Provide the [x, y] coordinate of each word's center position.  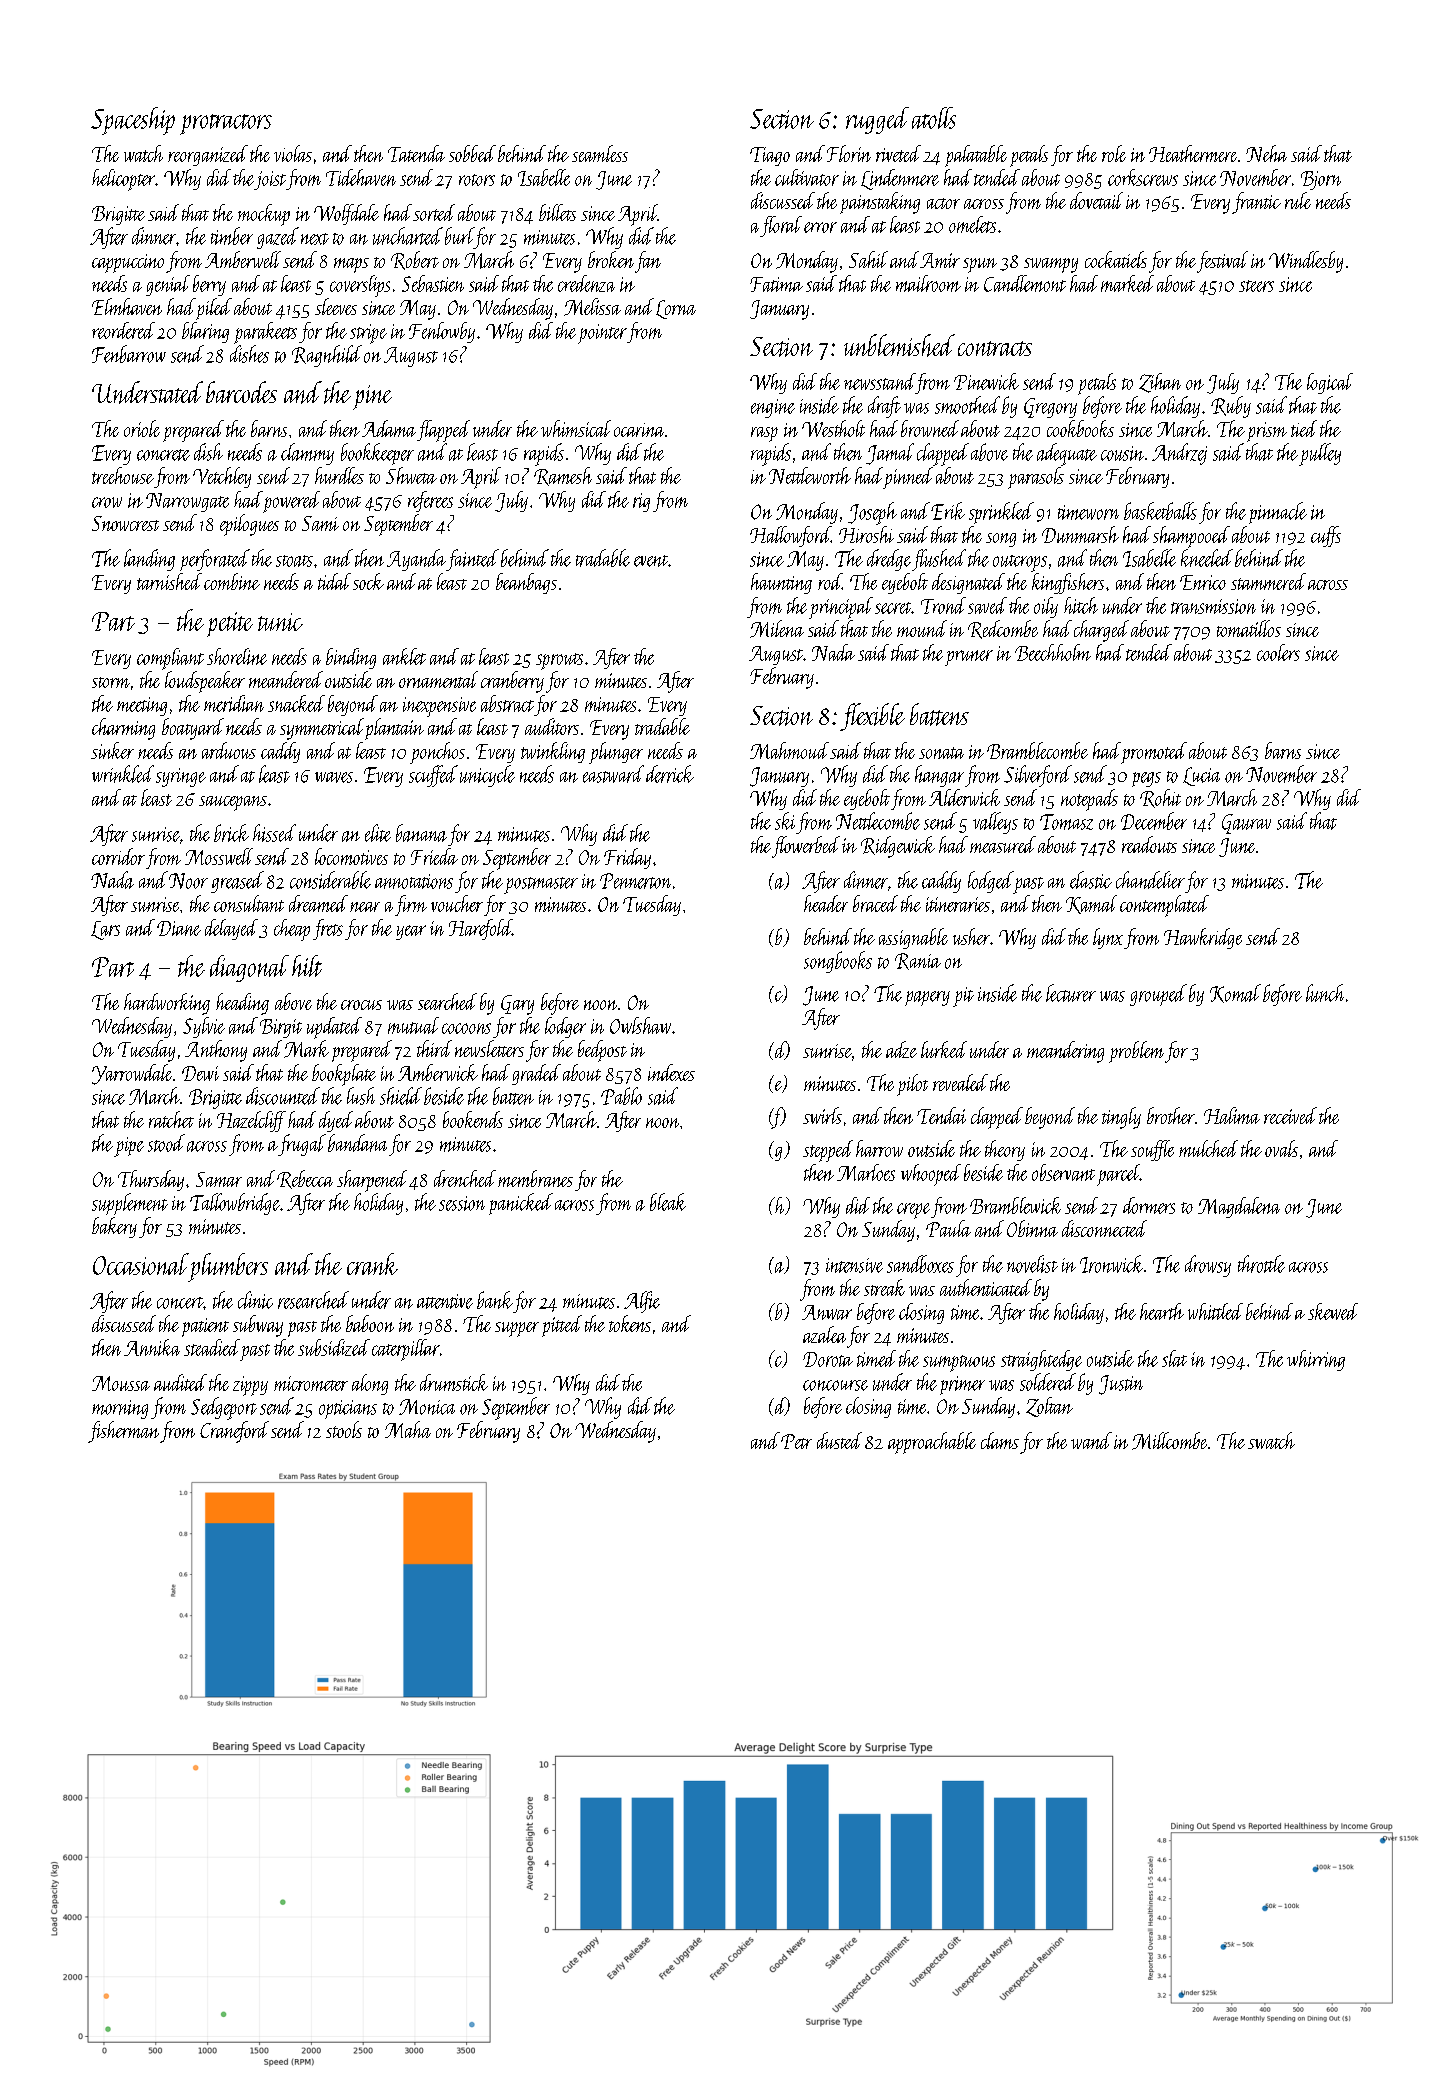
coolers [1278, 652]
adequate [1067, 454]
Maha [408, 1429]
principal [841, 608]
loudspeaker [205, 682]
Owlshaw [640, 1025]
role [1114, 153]
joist [270, 180]
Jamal [890, 454]
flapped [443, 431]
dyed [336, 1121]
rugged [877, 120]
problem [1136, 1052]
